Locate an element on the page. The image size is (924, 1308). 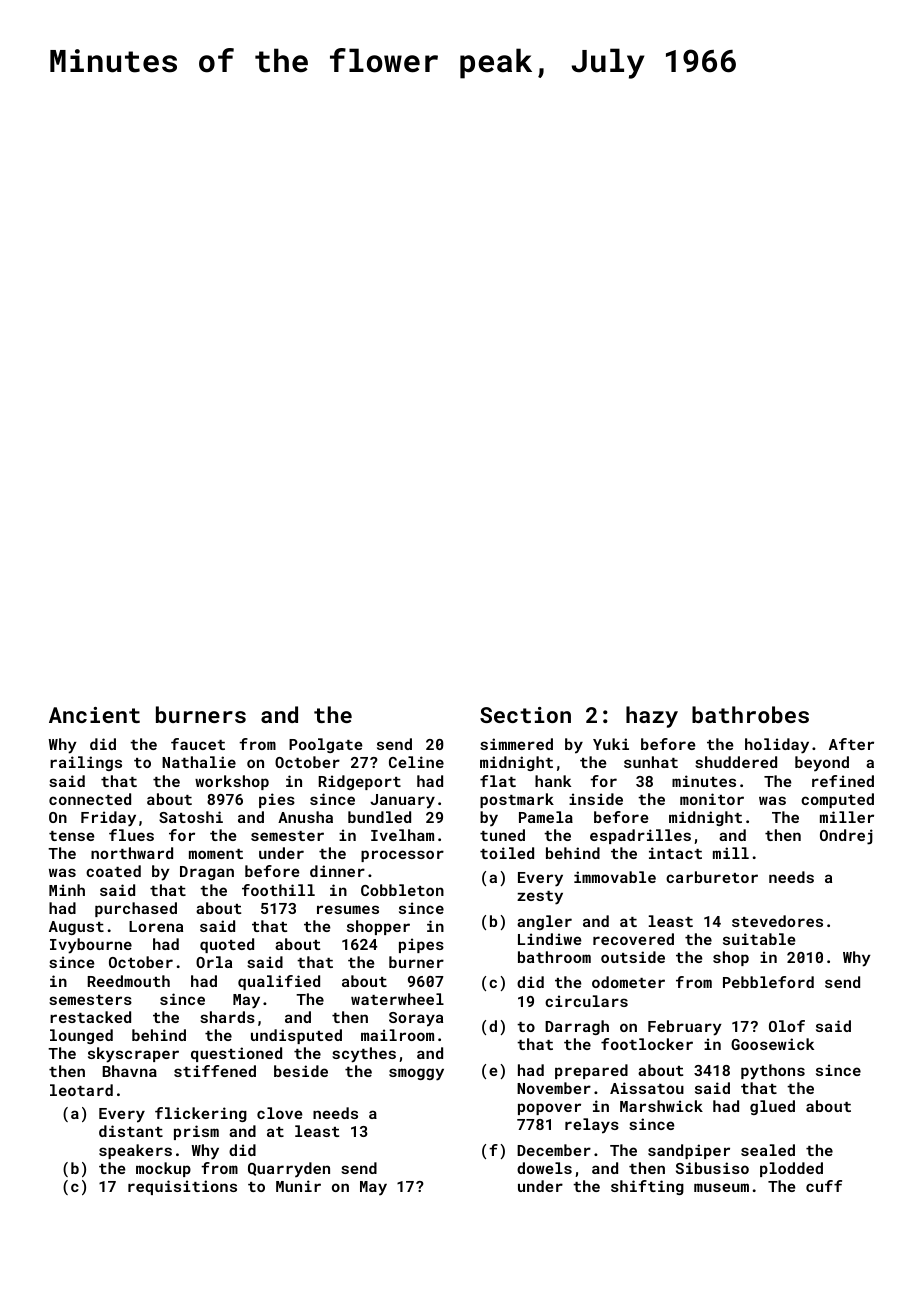
stevedores is located at coordinates (777, 921).
